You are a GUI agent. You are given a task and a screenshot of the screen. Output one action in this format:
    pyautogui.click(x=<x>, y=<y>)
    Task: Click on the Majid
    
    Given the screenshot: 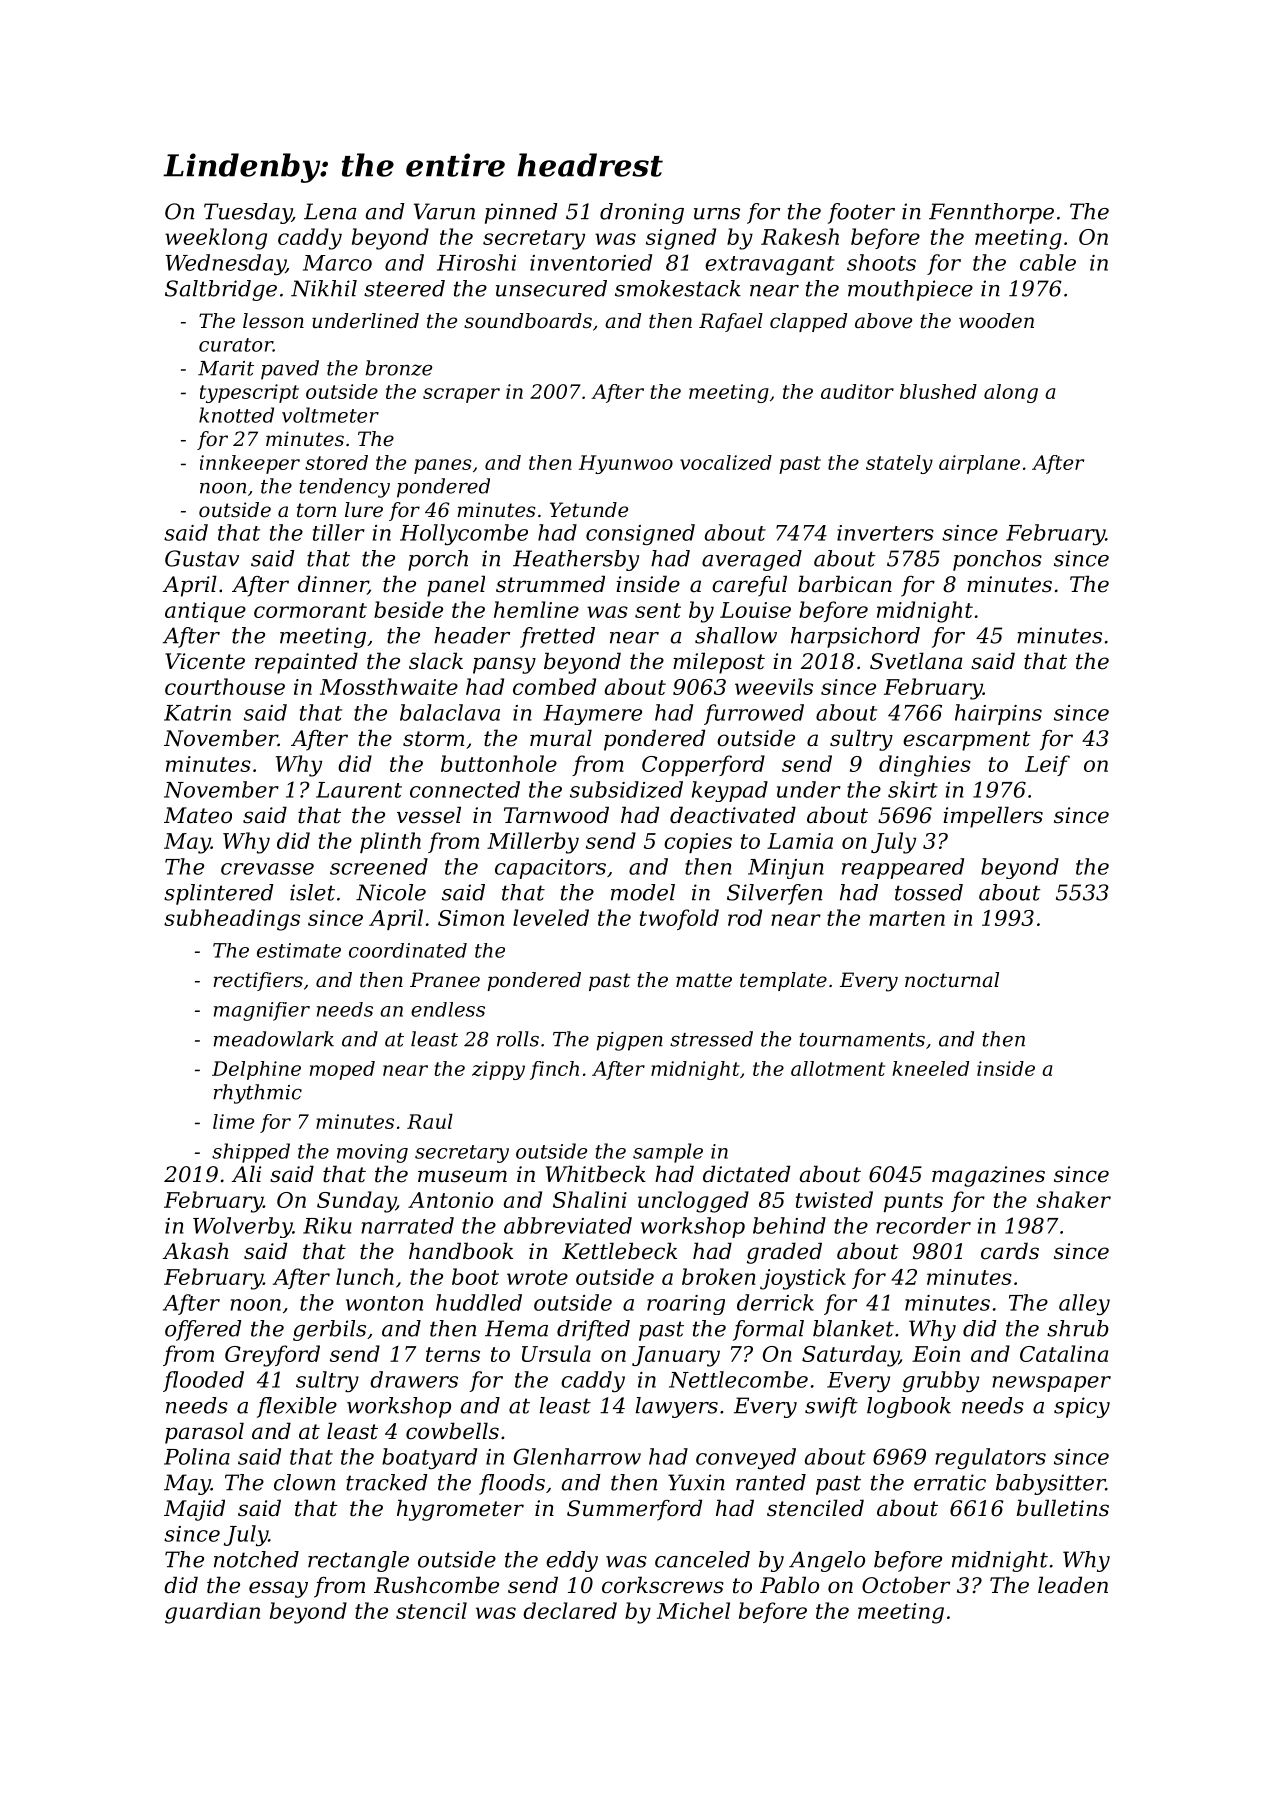 What is the action you would take?
    pyautogui.click(x=194, y=1510)
